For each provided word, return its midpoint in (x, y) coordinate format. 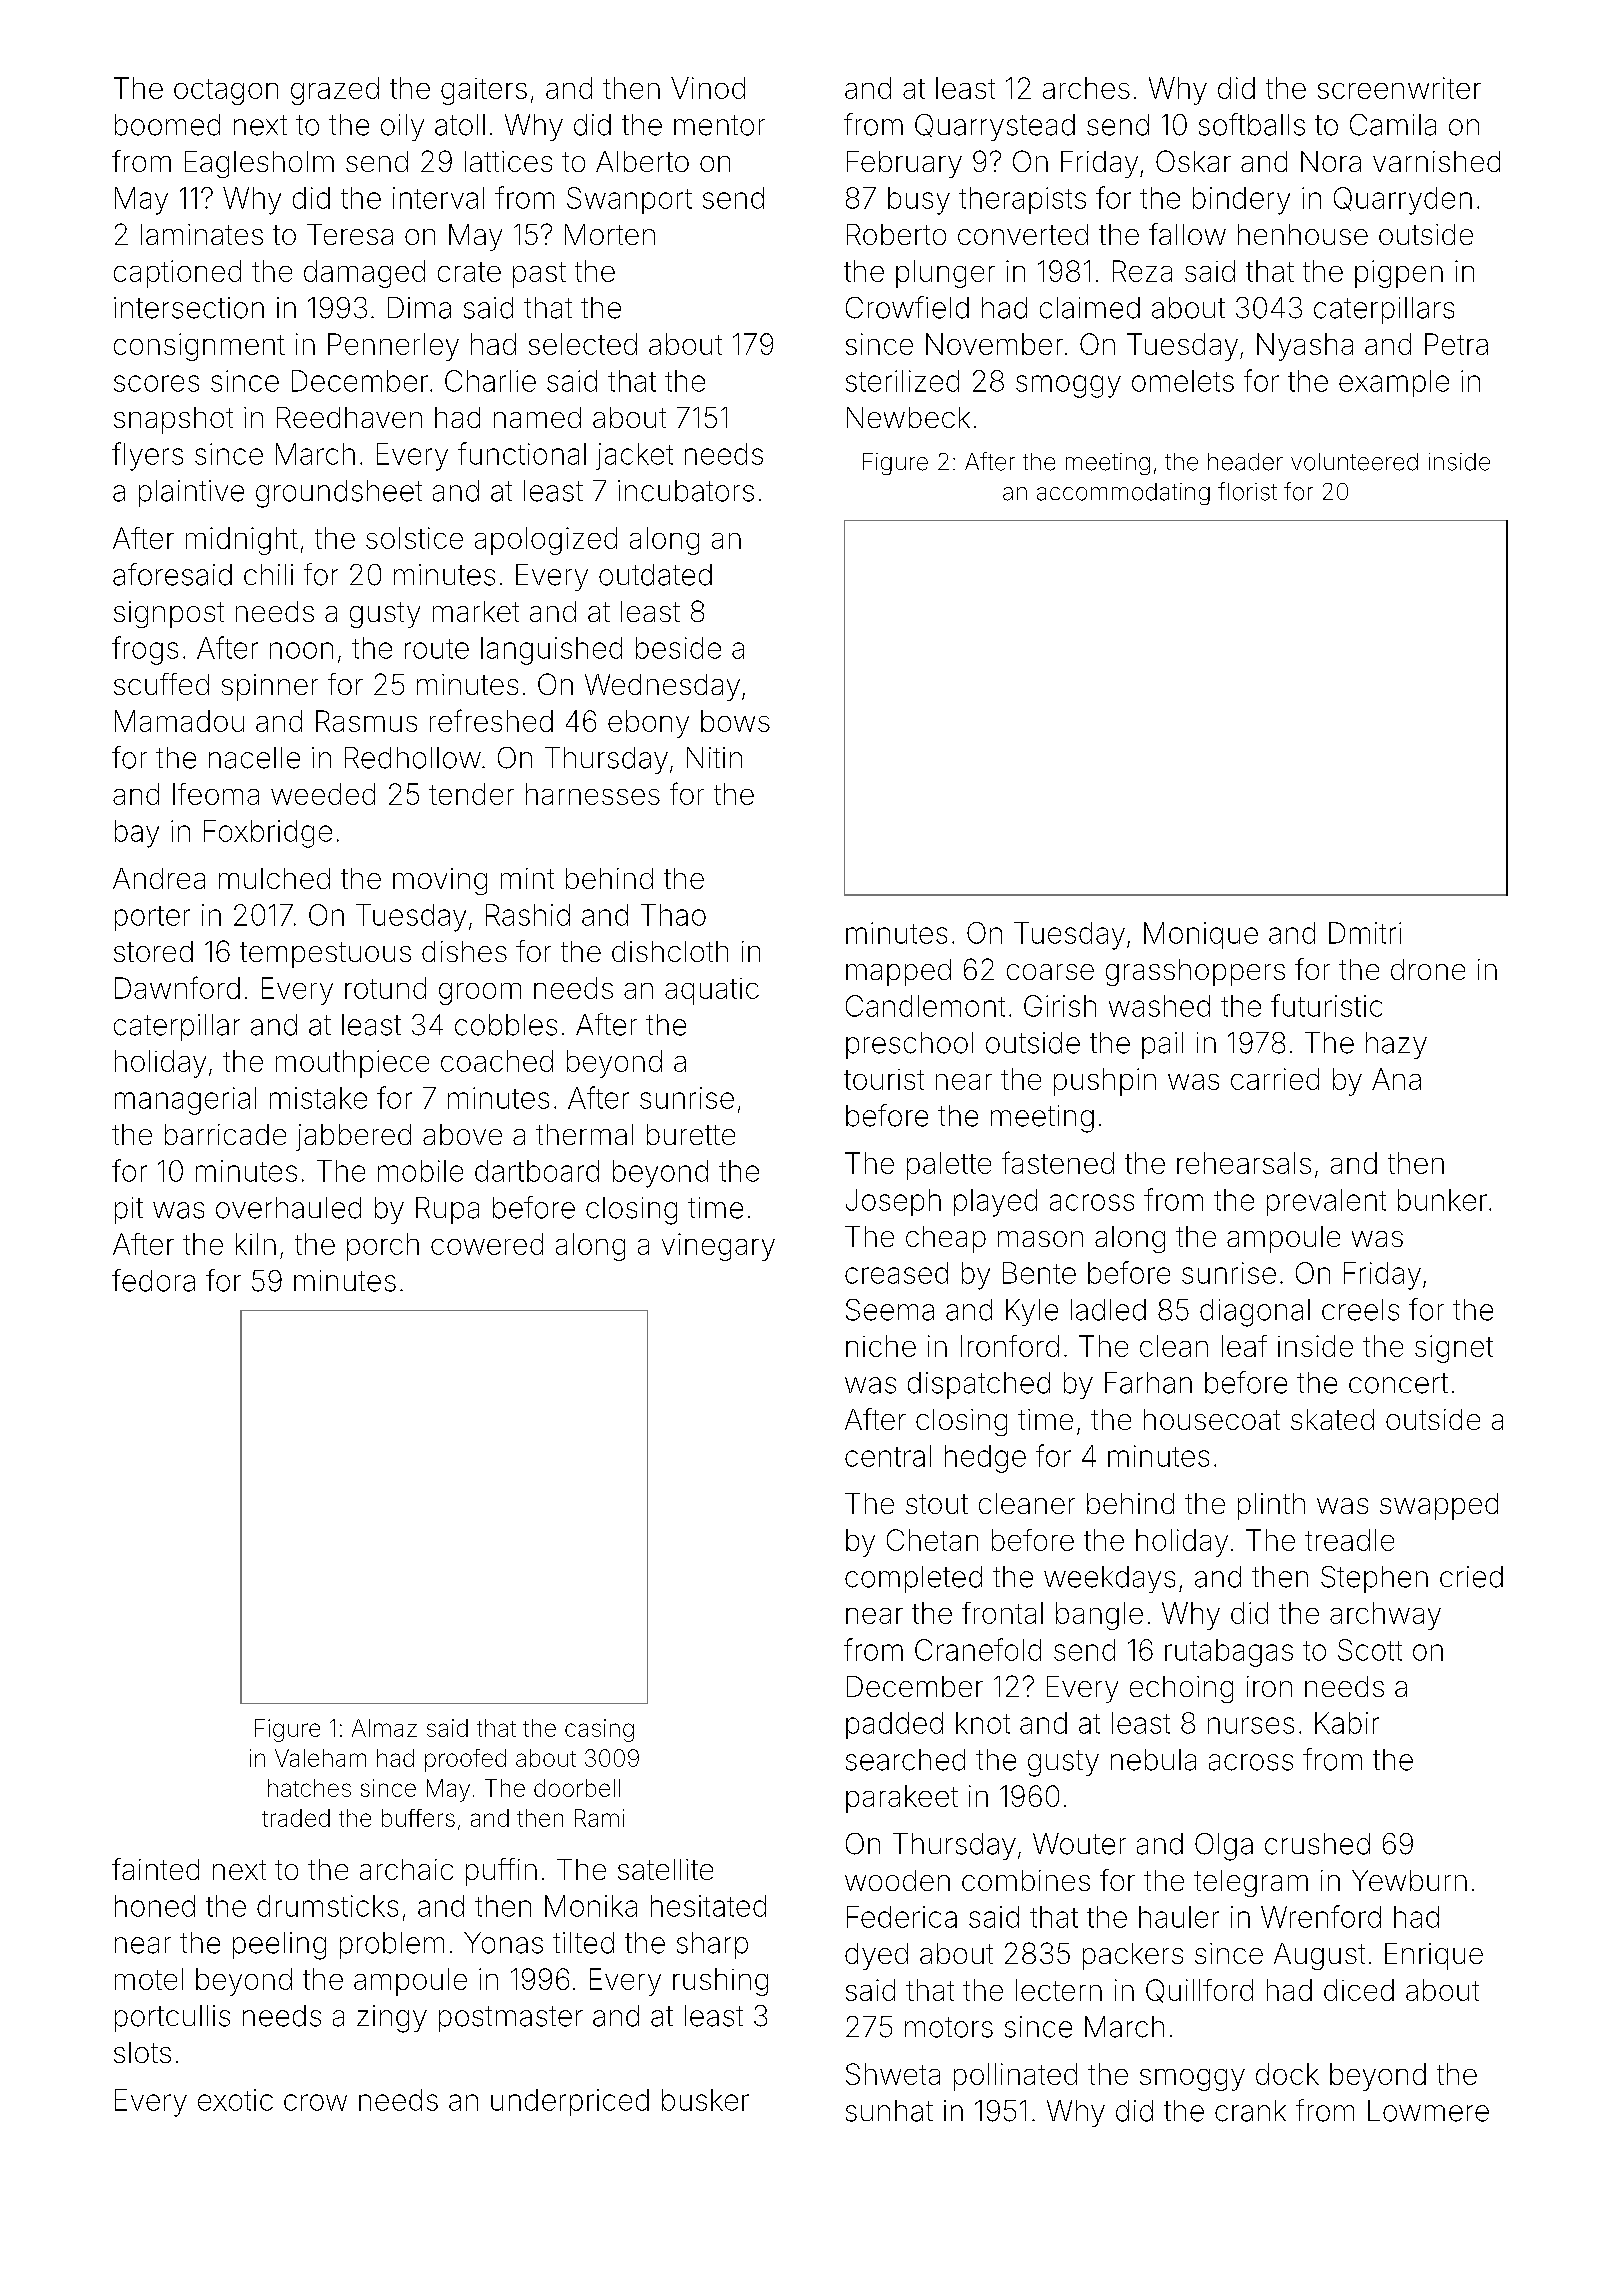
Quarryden (1403, 201)
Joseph (893, 1202)
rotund (385, 988)
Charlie (490, 381)
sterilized (902, 381)
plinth (1271, 1506)
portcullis (172, 2018)
